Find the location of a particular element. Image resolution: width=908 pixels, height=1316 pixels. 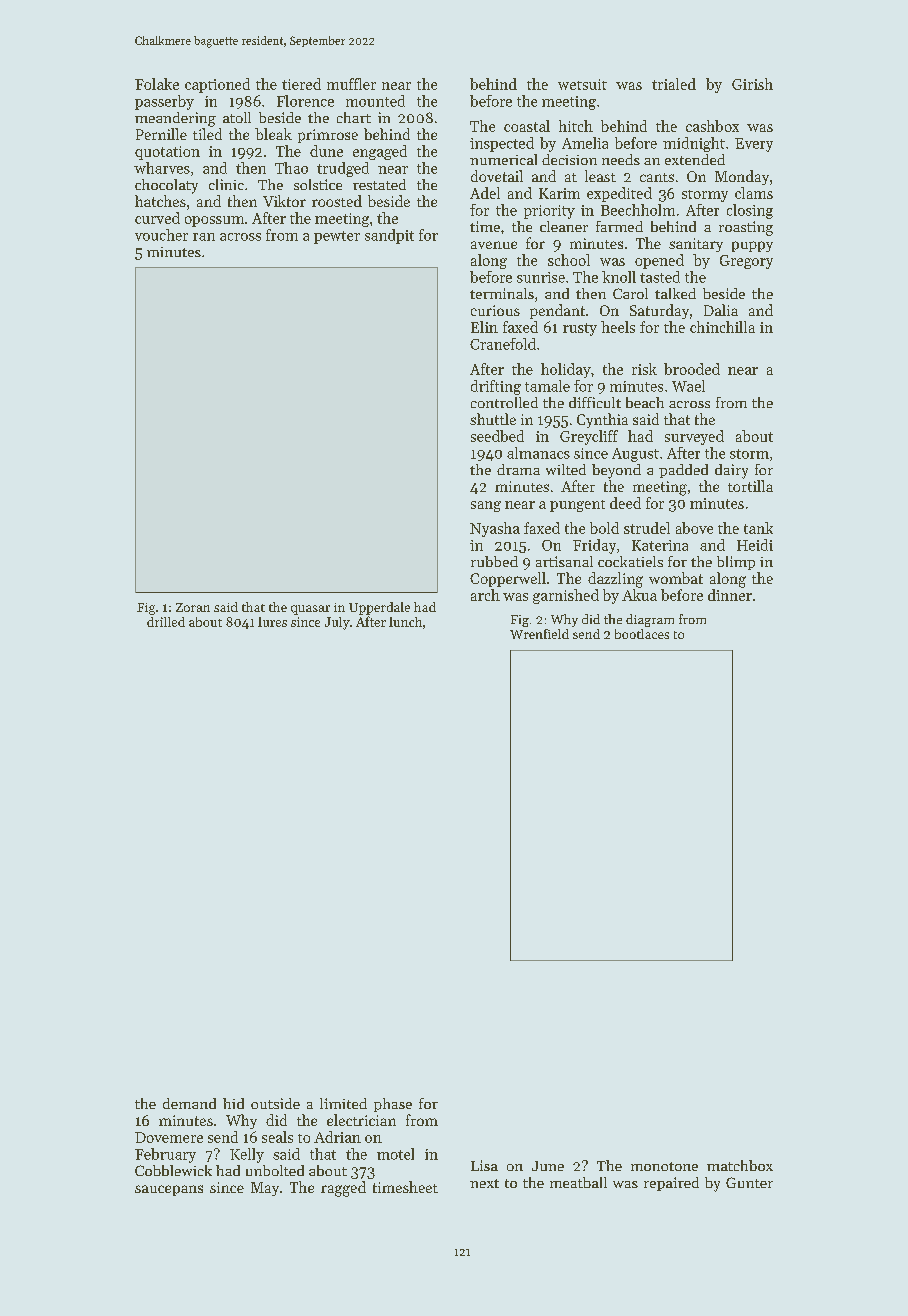

chinchilla is located at coordinates (722, 327).
